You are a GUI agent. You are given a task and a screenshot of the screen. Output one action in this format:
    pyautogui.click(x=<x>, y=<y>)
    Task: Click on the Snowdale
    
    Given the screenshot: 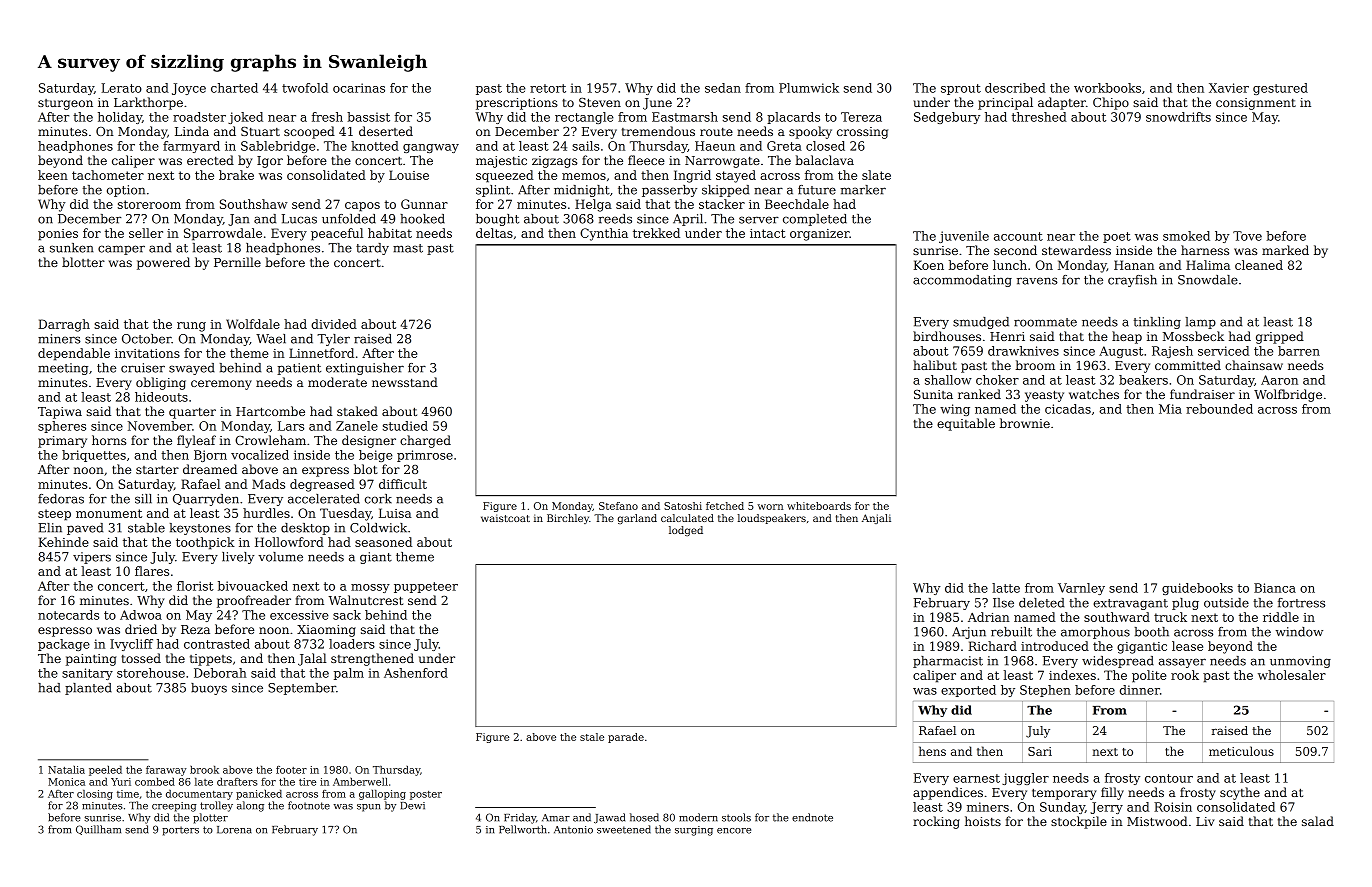 What is the action you would take?
    pyautogui.click(x=1208, y=280)
